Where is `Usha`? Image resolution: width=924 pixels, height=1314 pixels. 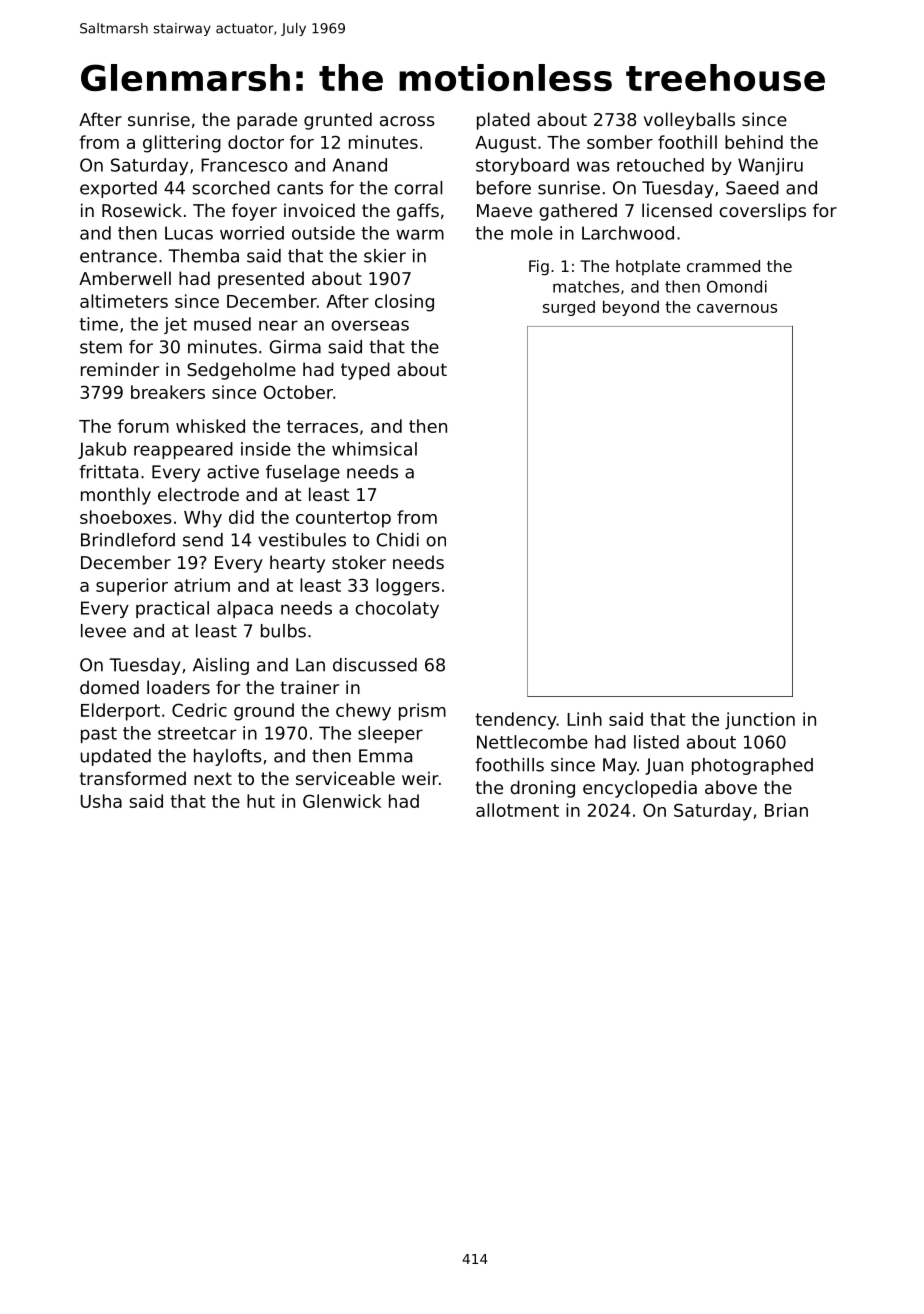 Usha is located at coordinates (101, 801).
